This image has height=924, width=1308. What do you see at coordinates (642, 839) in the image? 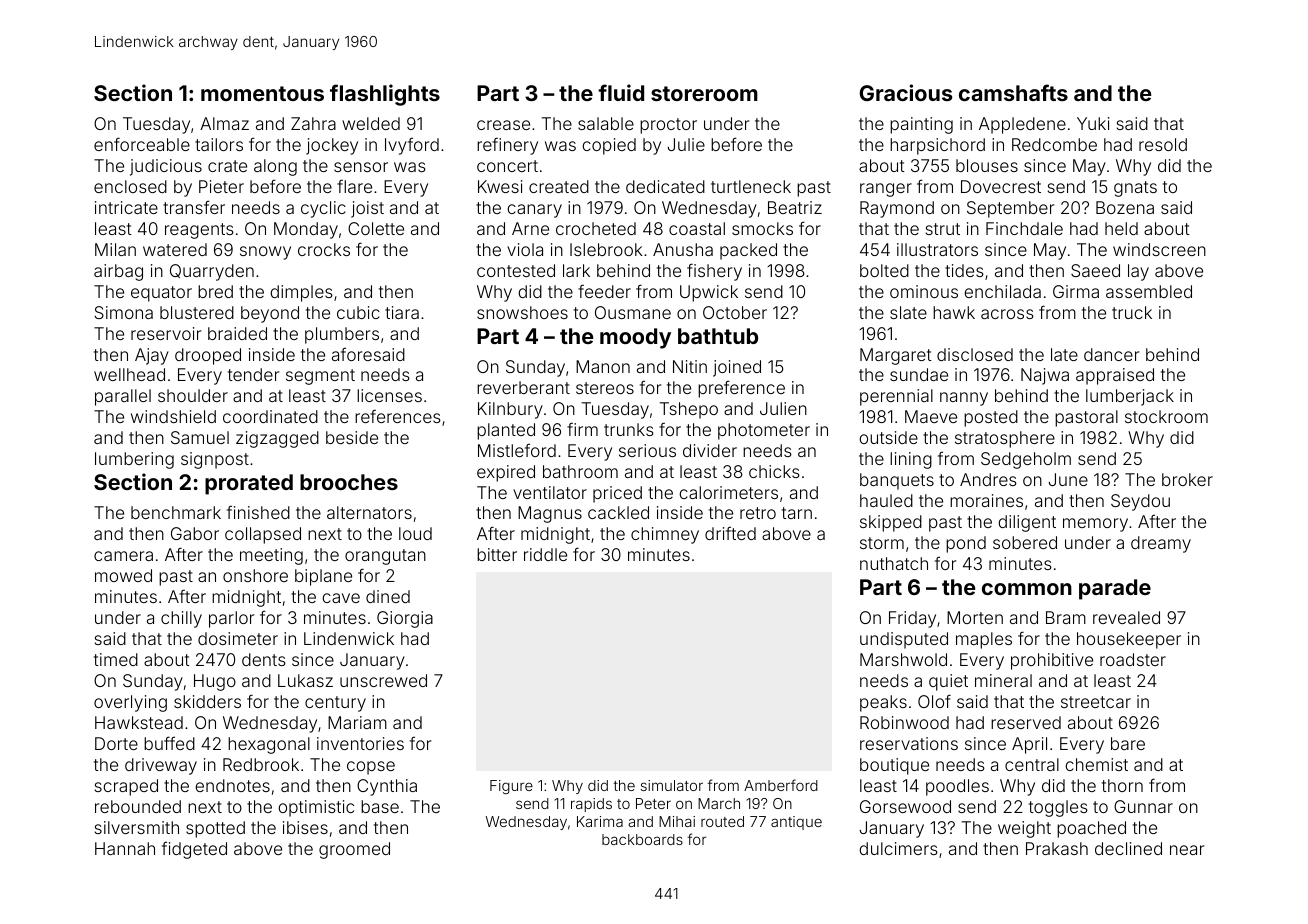
I see `backboards` at bounding box center [642, 839].
